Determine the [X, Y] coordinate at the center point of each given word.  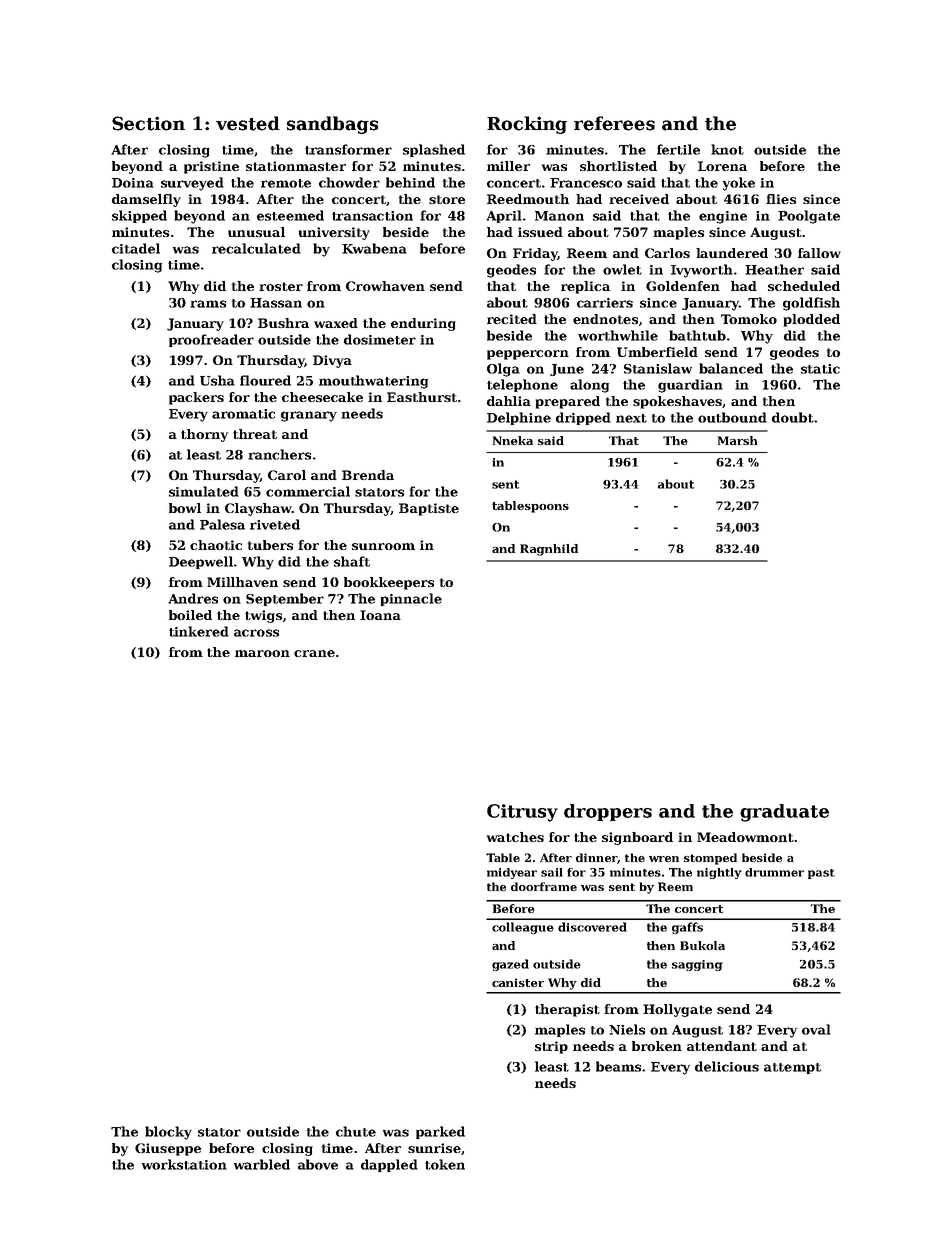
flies [781, 199]
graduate [784, 813]
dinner [596, 857]
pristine [211, 167]
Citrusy [522, 813]
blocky [168, 1133]
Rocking [527, 125]
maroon [262, 653]
